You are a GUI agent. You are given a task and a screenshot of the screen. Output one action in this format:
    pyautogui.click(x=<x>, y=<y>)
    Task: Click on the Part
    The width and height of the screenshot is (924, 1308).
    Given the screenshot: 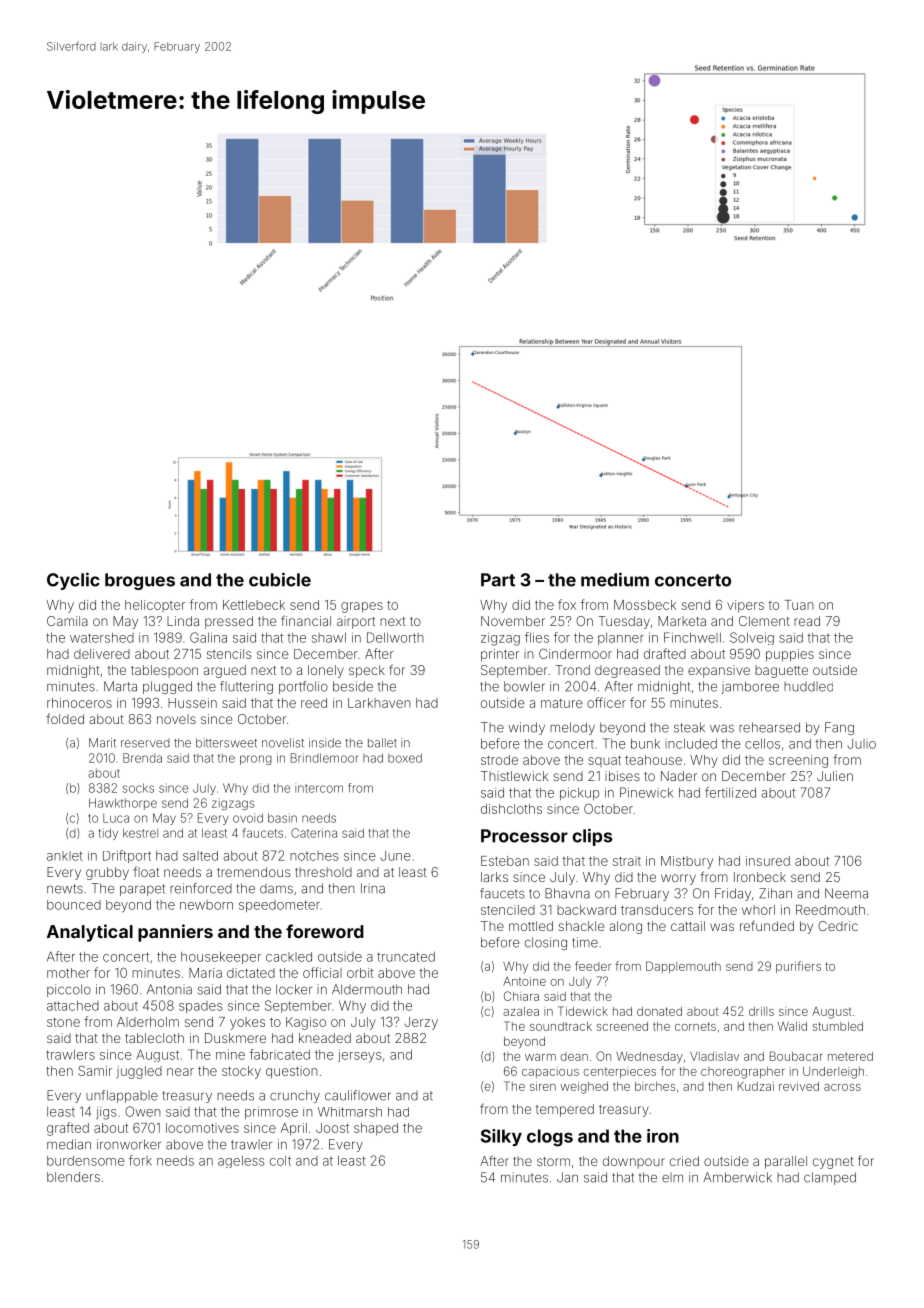 What is the action you would take?
    pyautogui.click(x=498, y=580)
